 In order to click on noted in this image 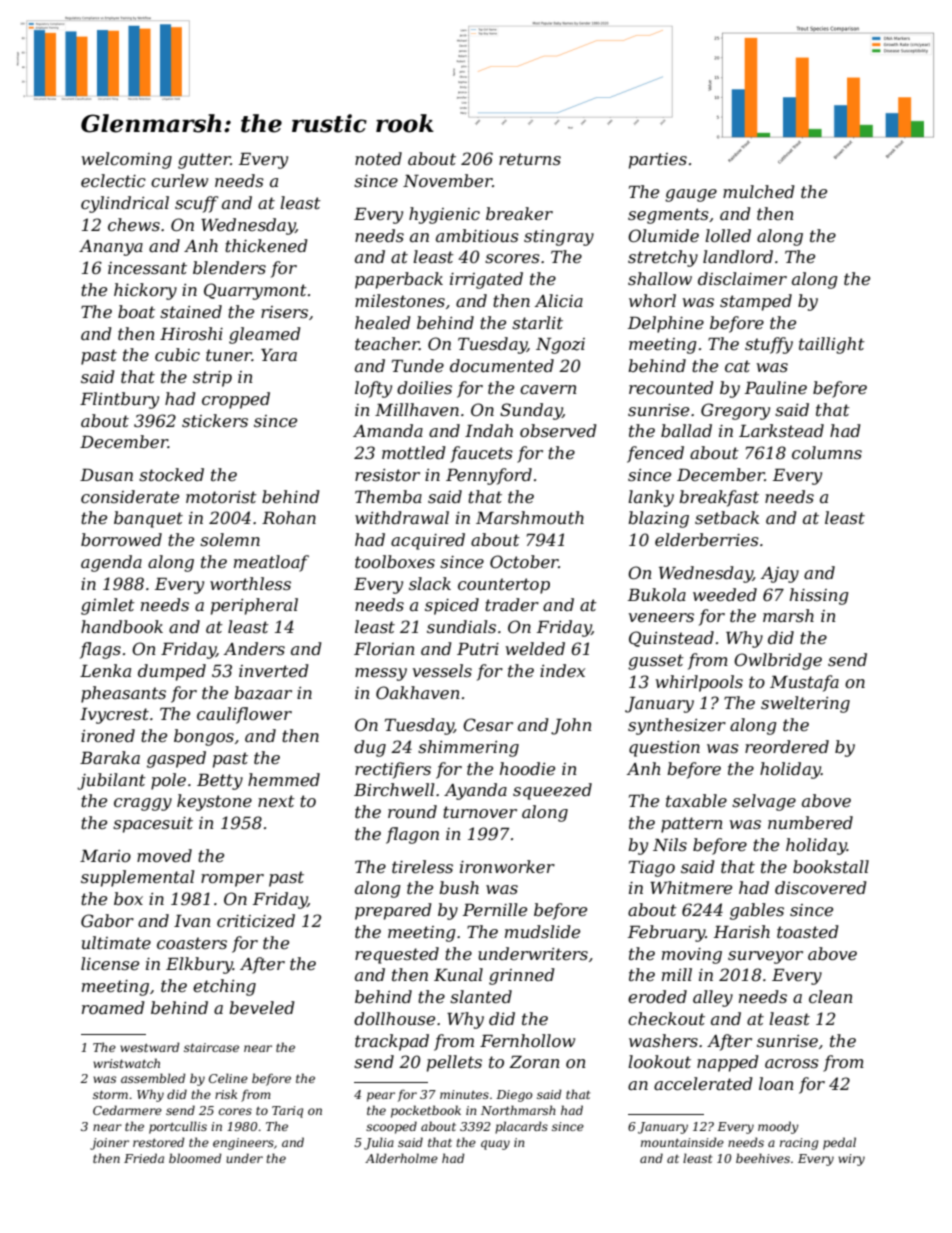, I will do `click(378, 158)`.
